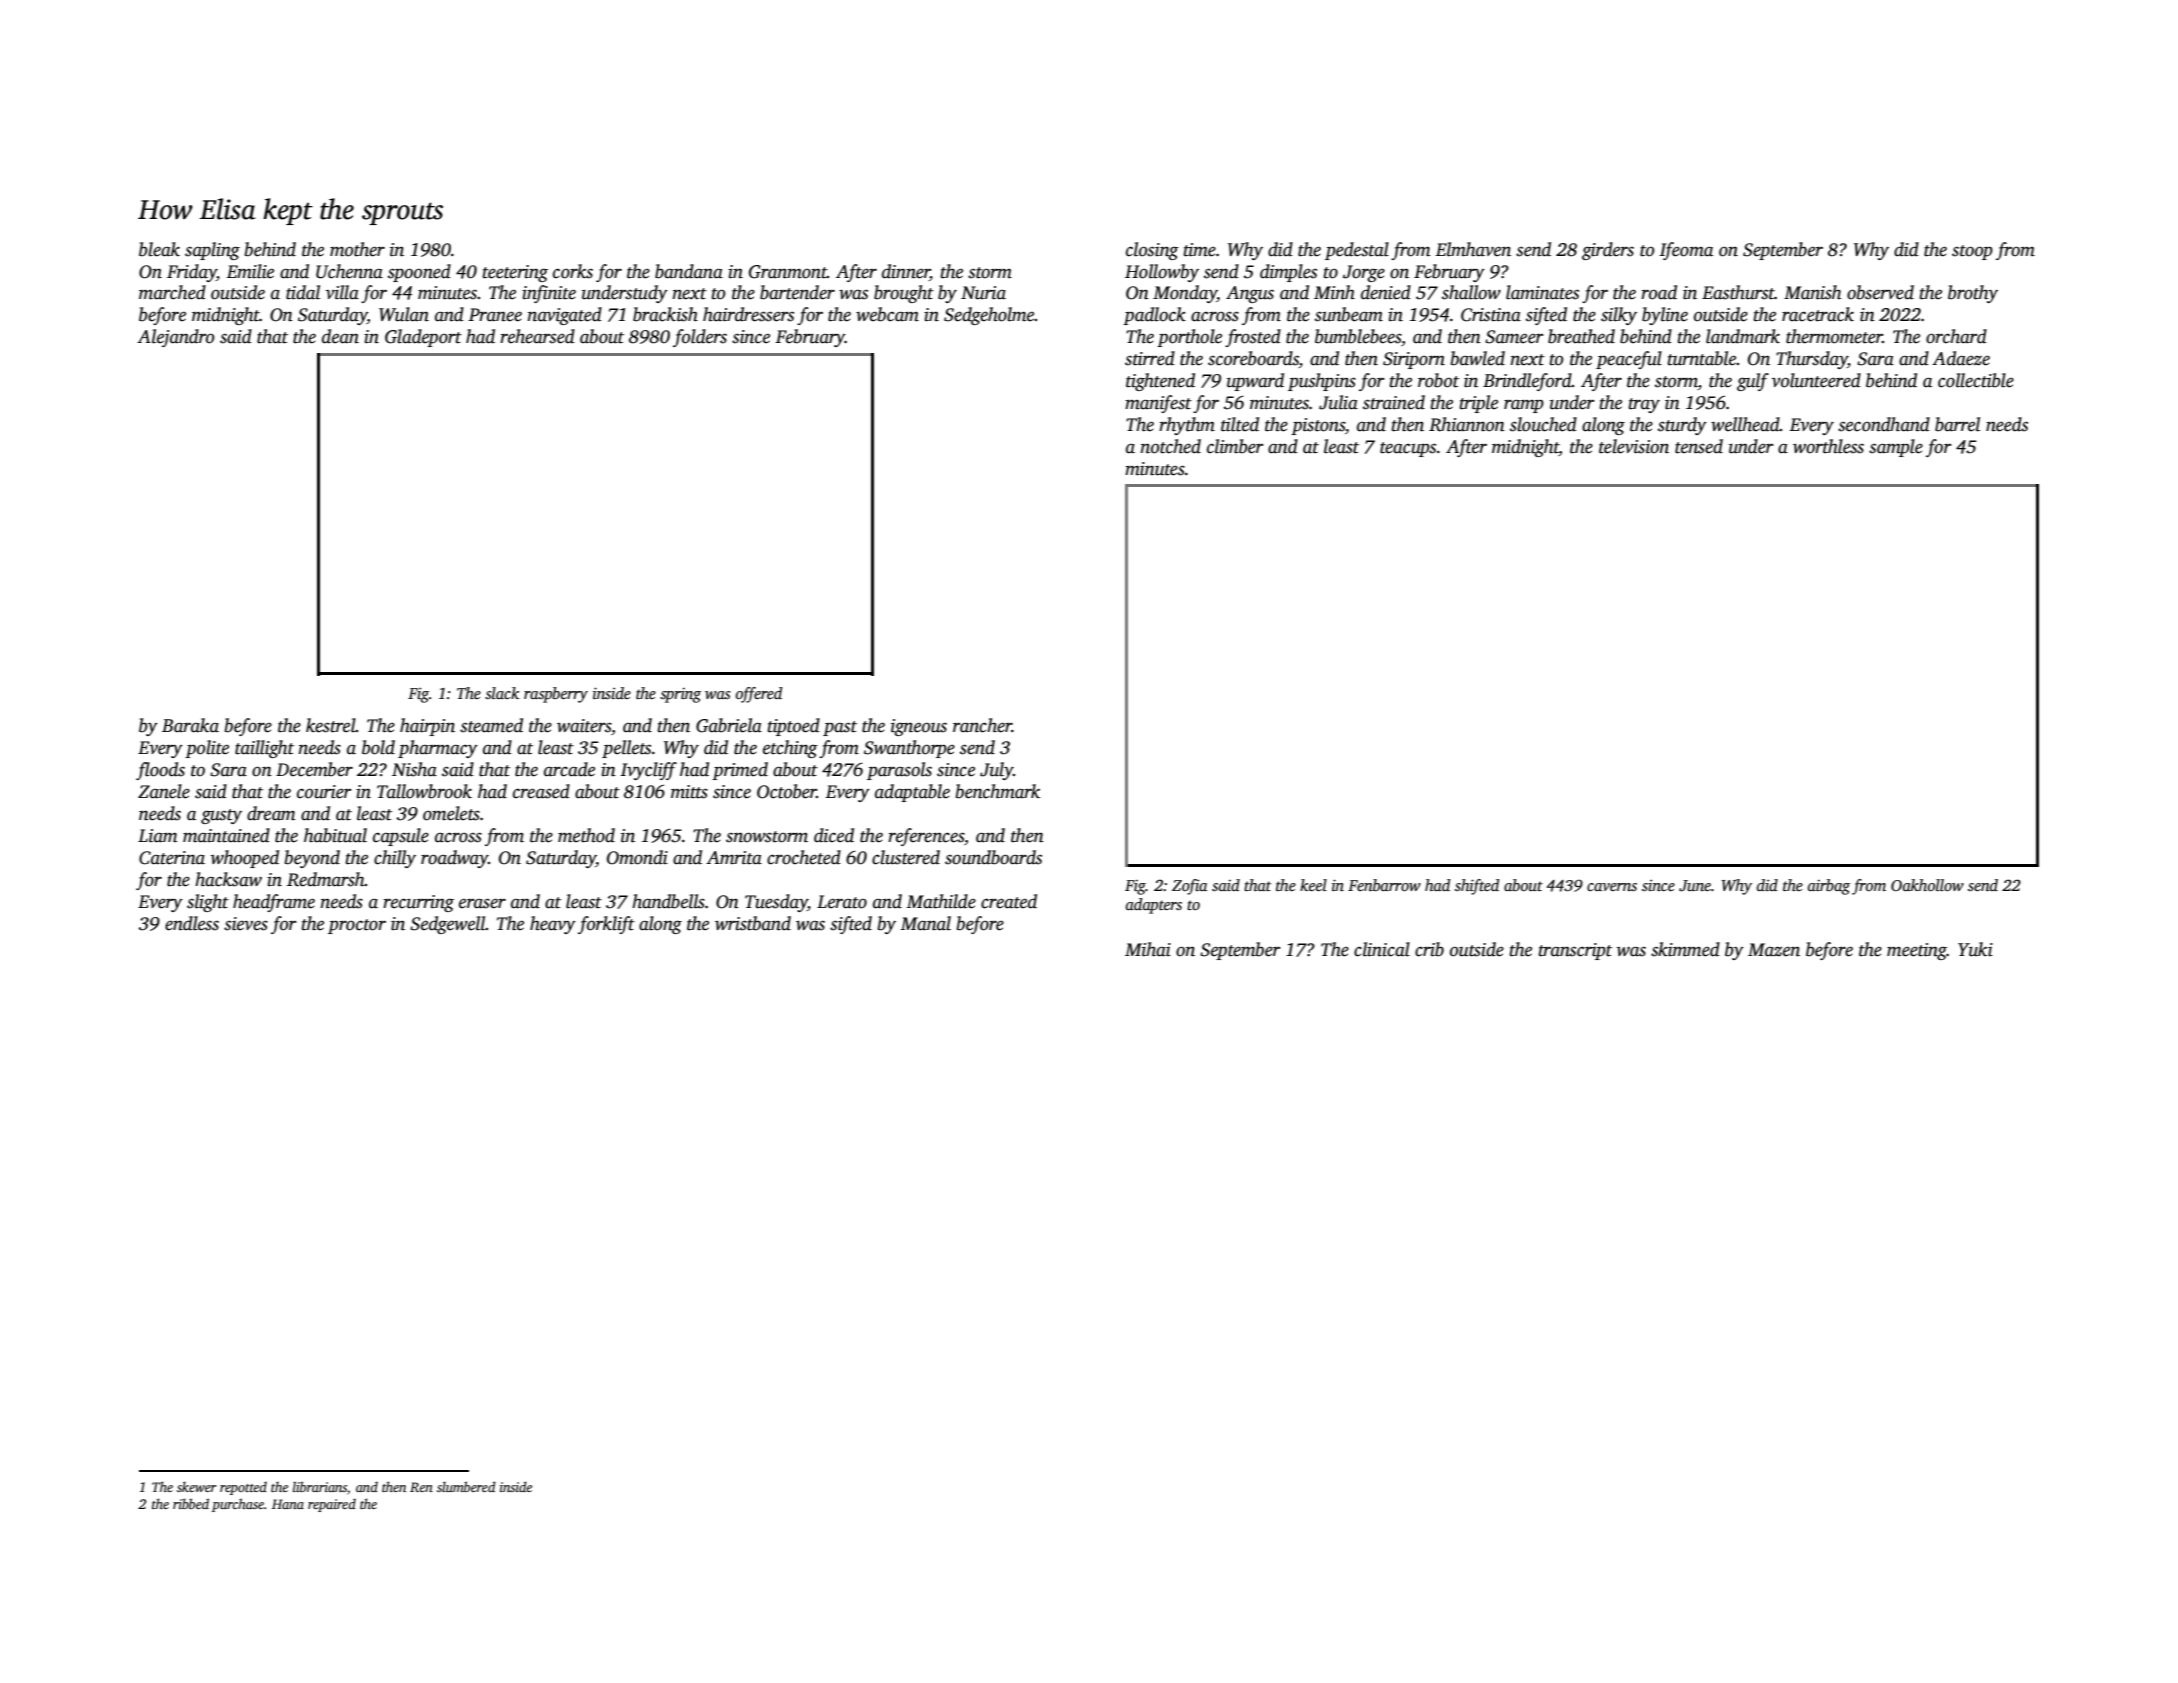 This page has width=2178, height=1683. Describe the element at coordinates (982, 725) in the page. I see `rancher` at that location.
